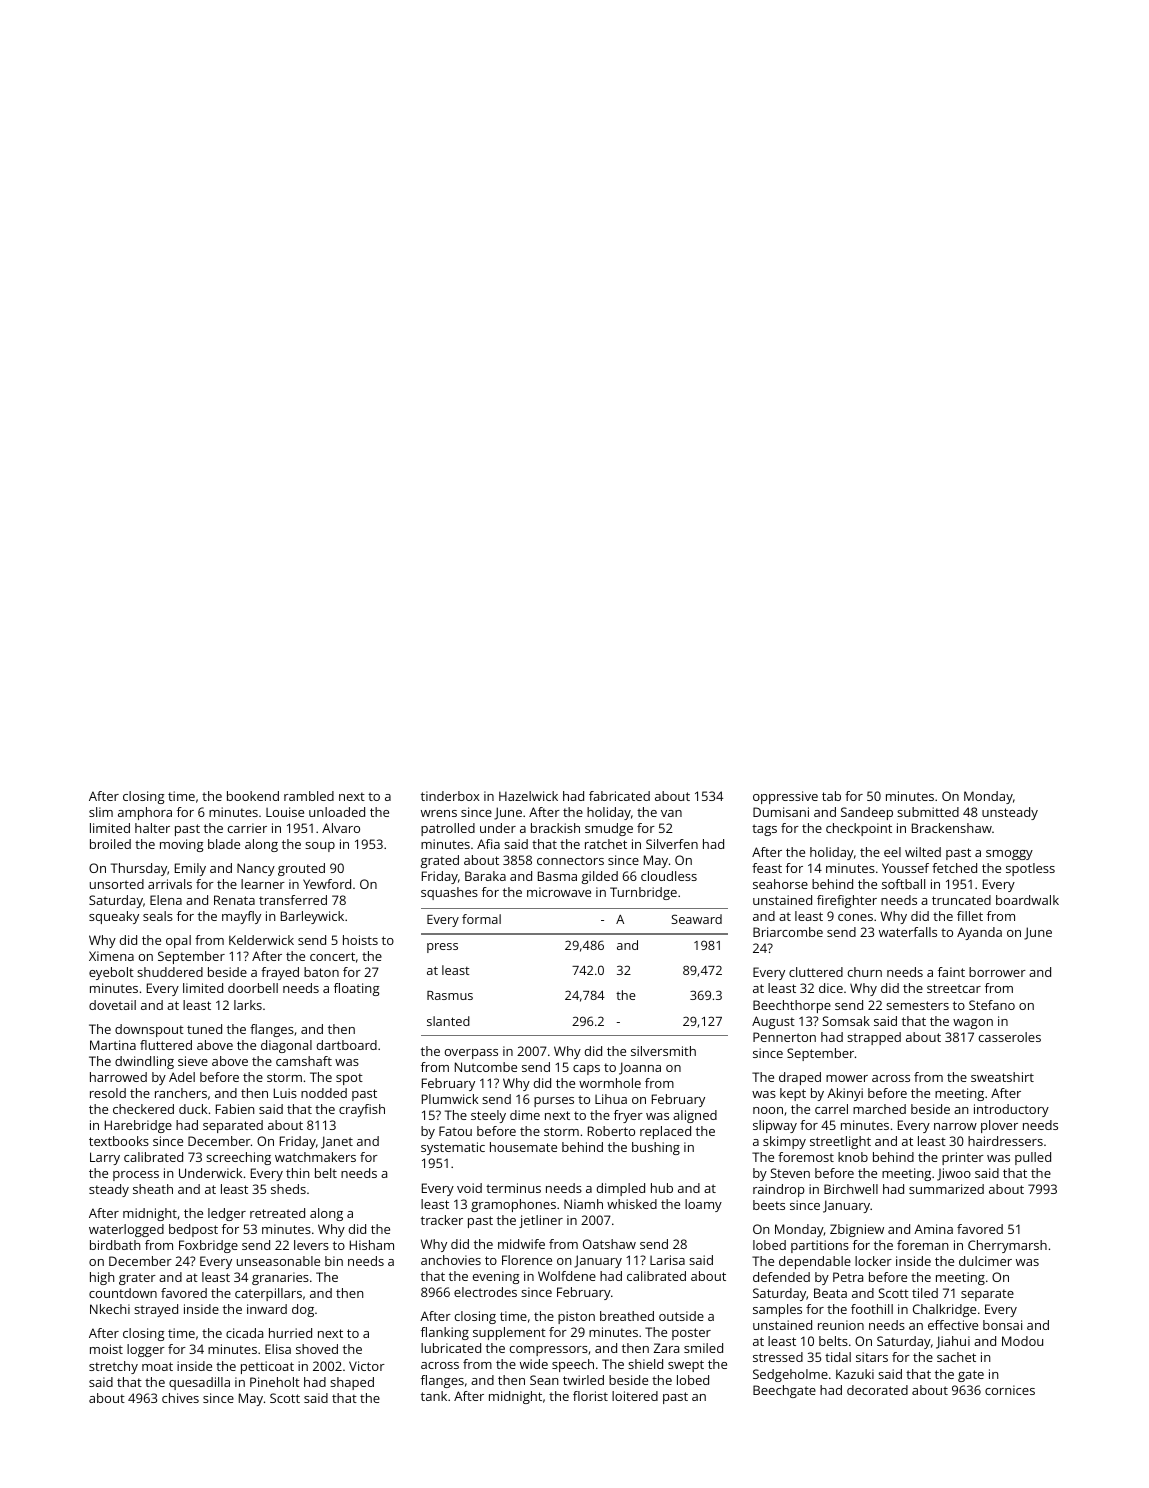 This image has height=1488, width=1149. I want to click on borrower, so click(997, 972).
